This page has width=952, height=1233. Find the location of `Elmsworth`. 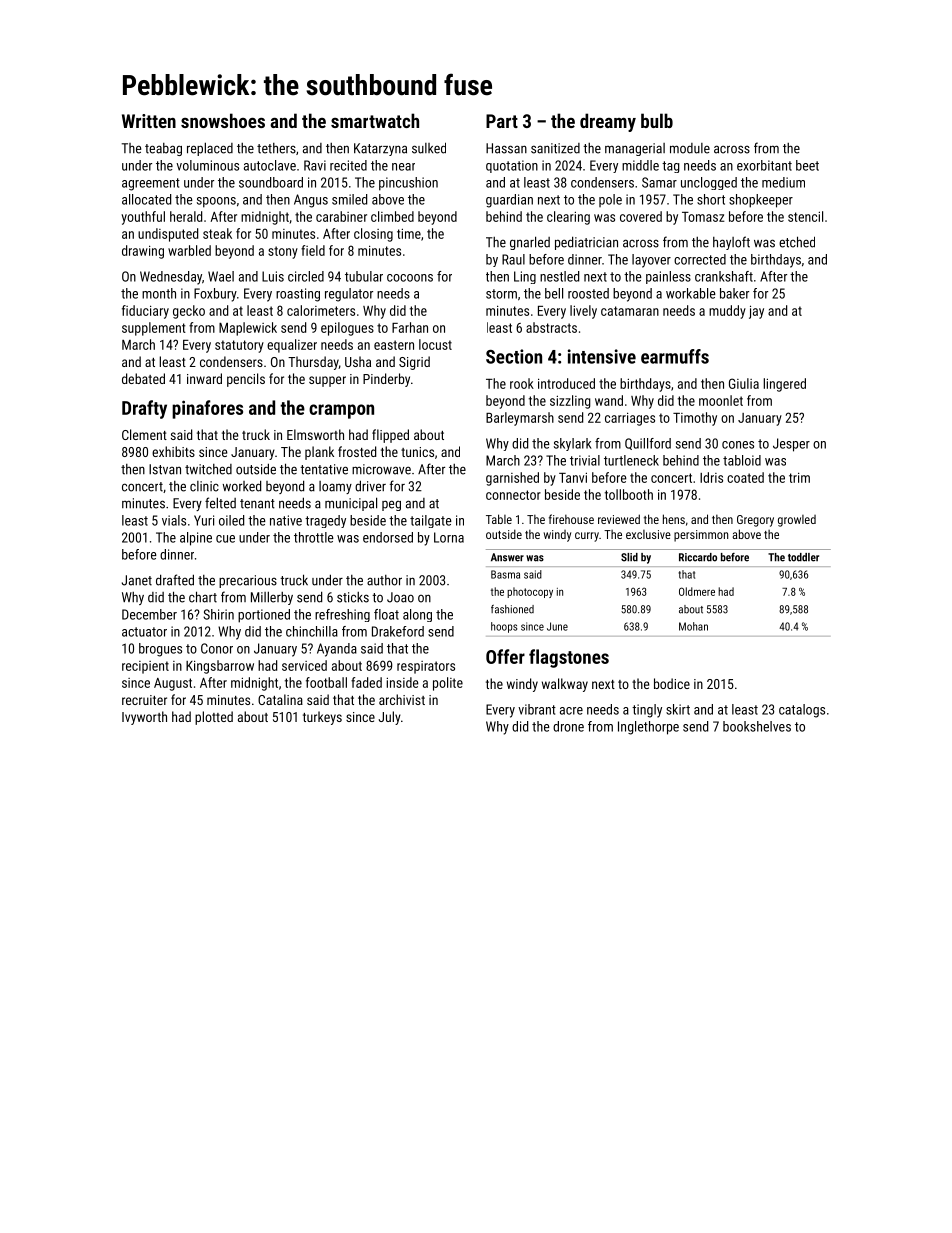

Elmsworth is located at coordinates (315, 434).
